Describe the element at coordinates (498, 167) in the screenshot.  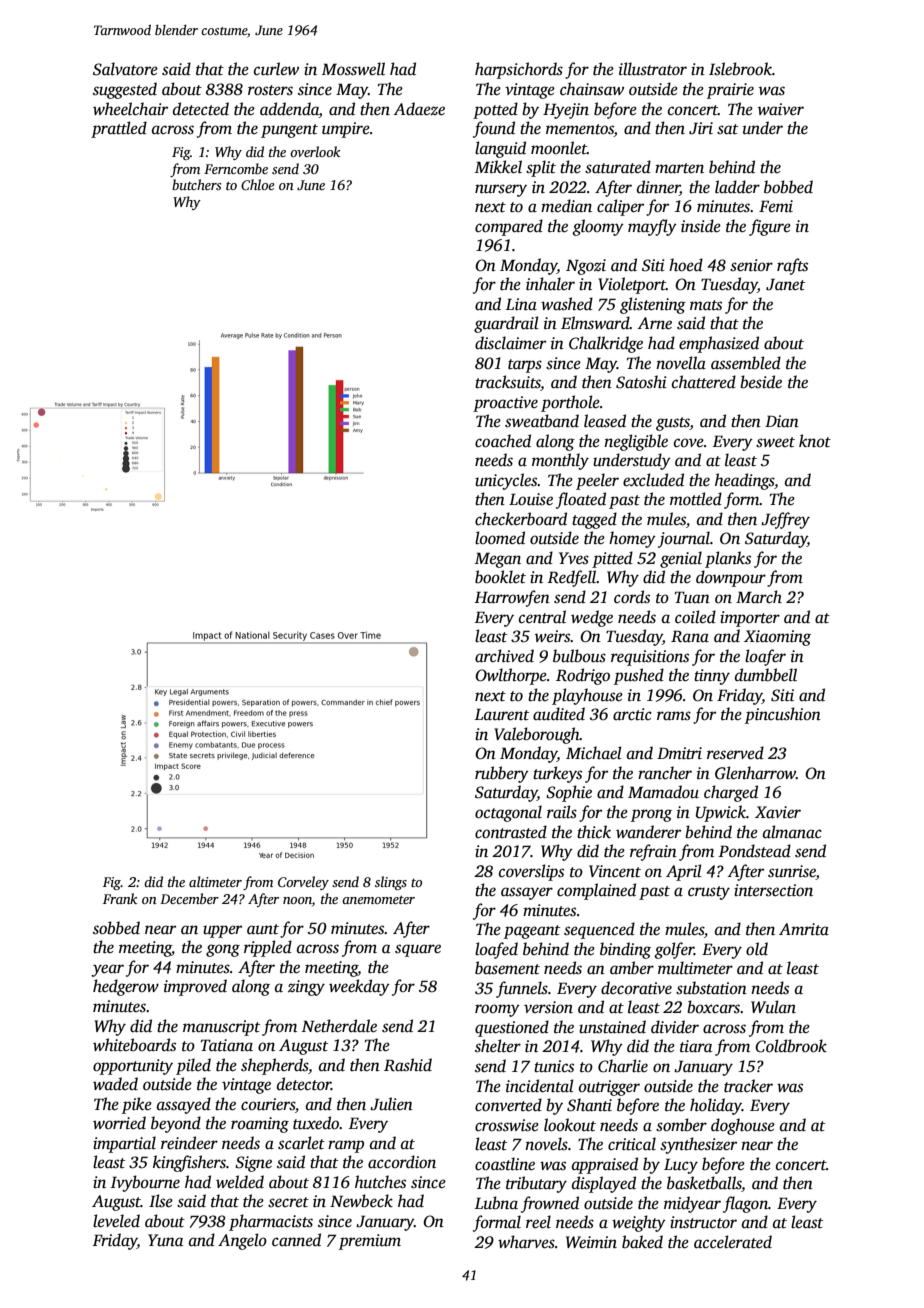
I see `Mikkel` at that location.
